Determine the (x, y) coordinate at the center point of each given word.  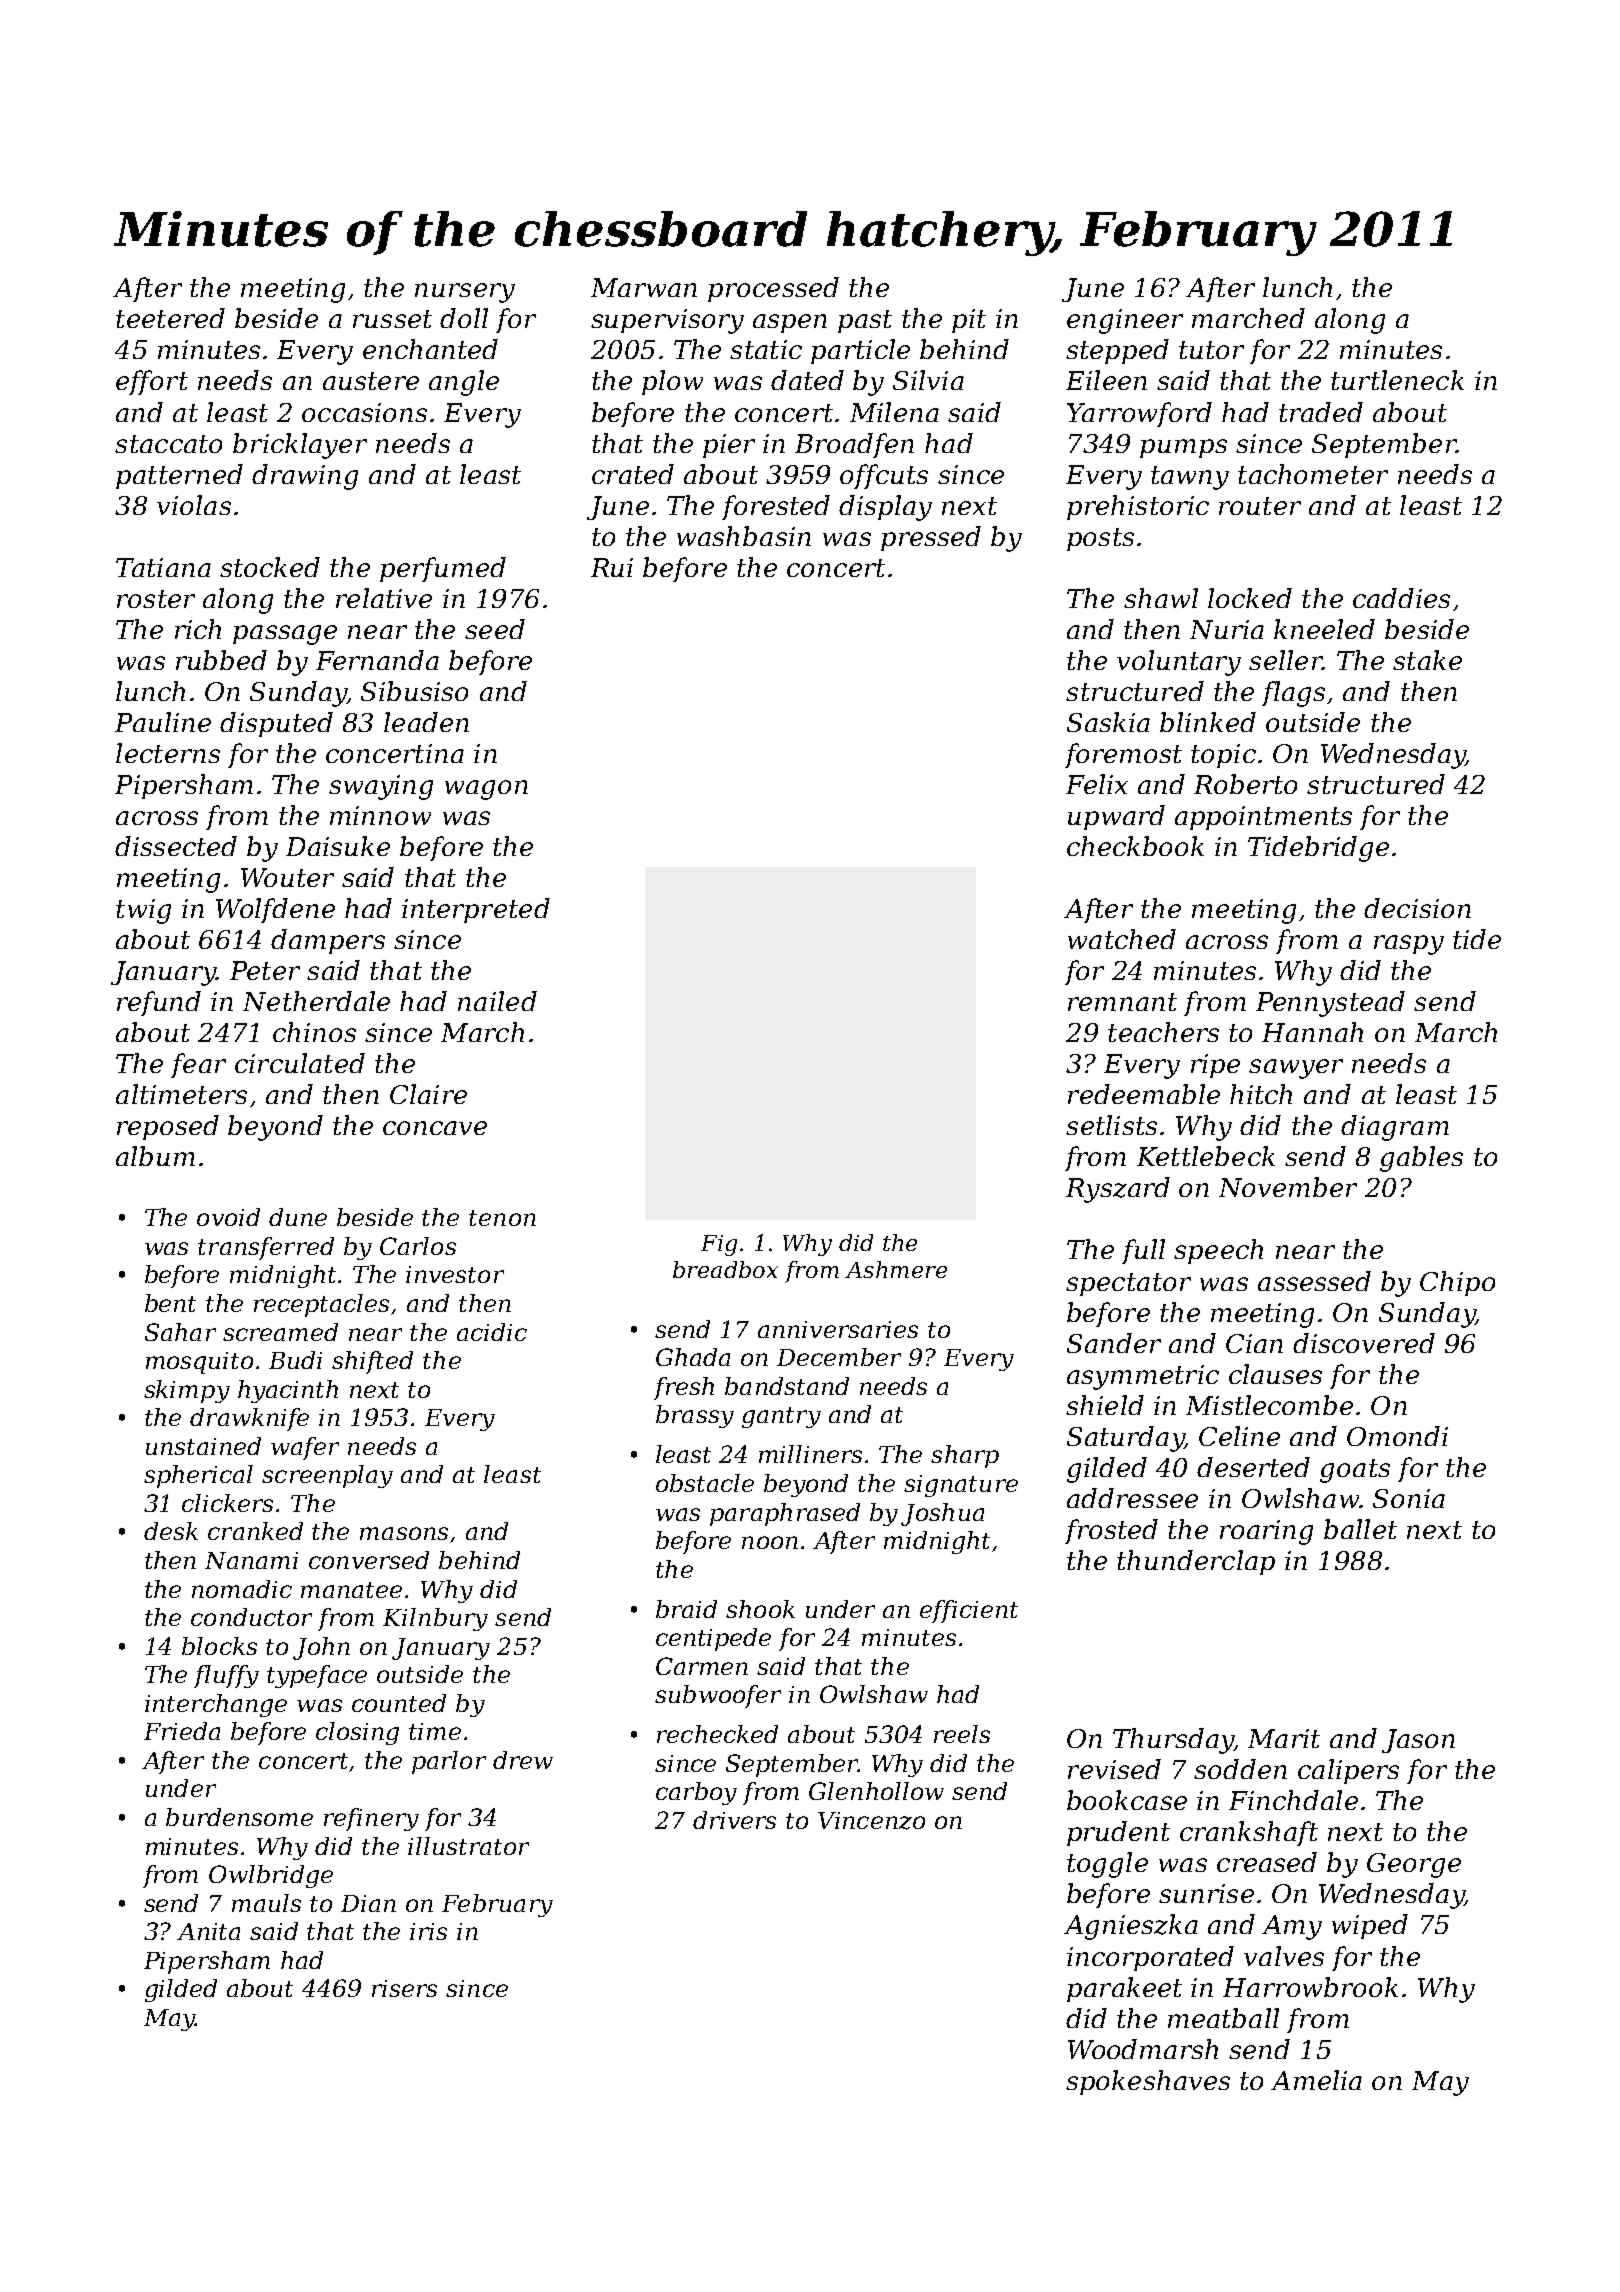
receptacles (321, 1305)
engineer (1125, 321)
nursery (465, 293)
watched (1122, 939)
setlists (1111, 1125)
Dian (368, 1903)
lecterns (168, 753)
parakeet (1124, 1989)
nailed (497, 1001)
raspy (1409, 945)
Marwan (644, 287)
